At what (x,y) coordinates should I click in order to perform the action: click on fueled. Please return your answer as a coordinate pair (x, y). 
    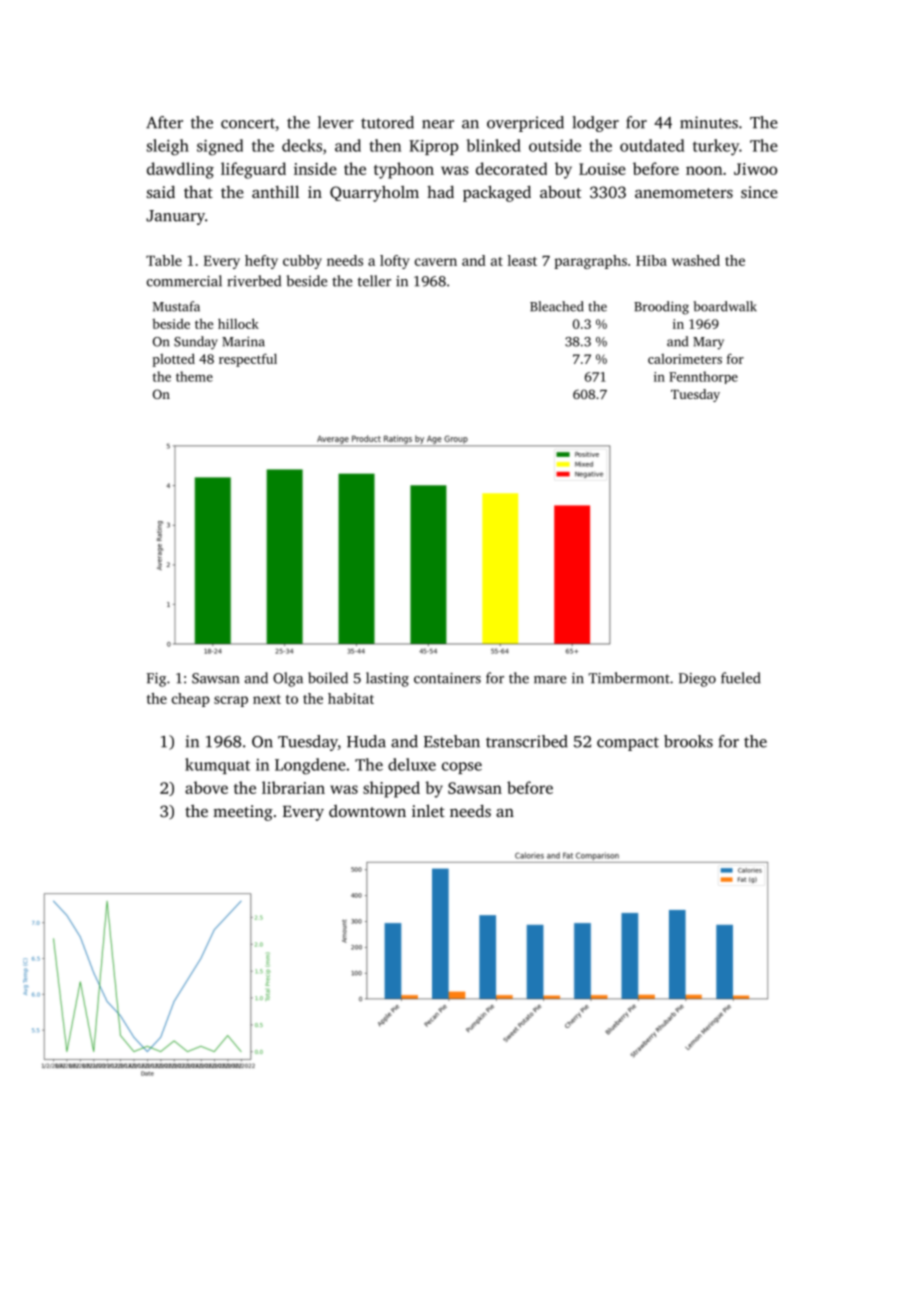
    Looking at the image, I should click on (741, 678).
